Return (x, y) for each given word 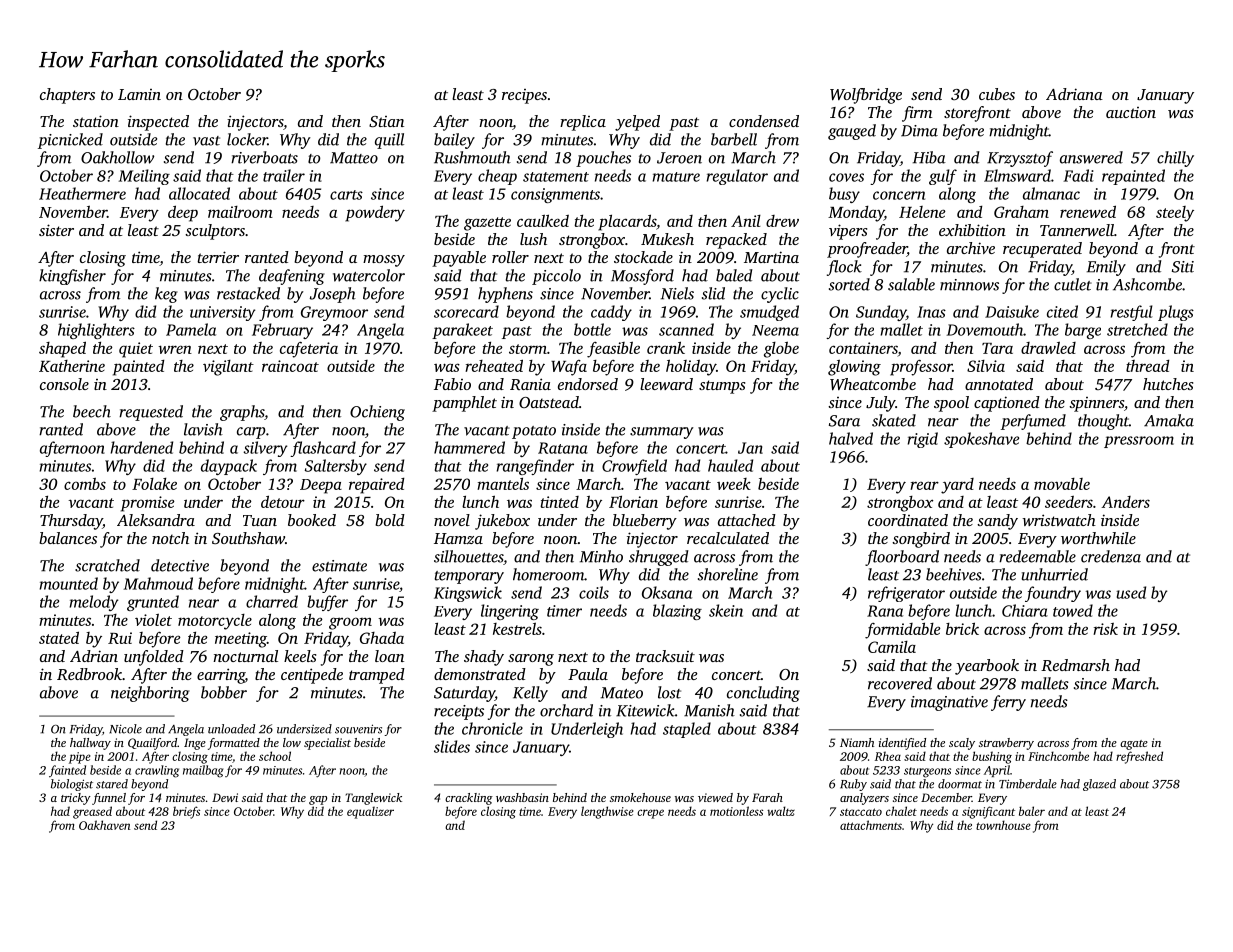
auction (1131, 112)
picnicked (70, 141)
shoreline (728, 574)
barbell (734, 139)
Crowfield (634, 467)
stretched (1137, 329)
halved (851, 438)
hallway (90, 744)
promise (148, 504)
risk (1105, 629)
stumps (722, 387)
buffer (327, 603)
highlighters (96, 331)
